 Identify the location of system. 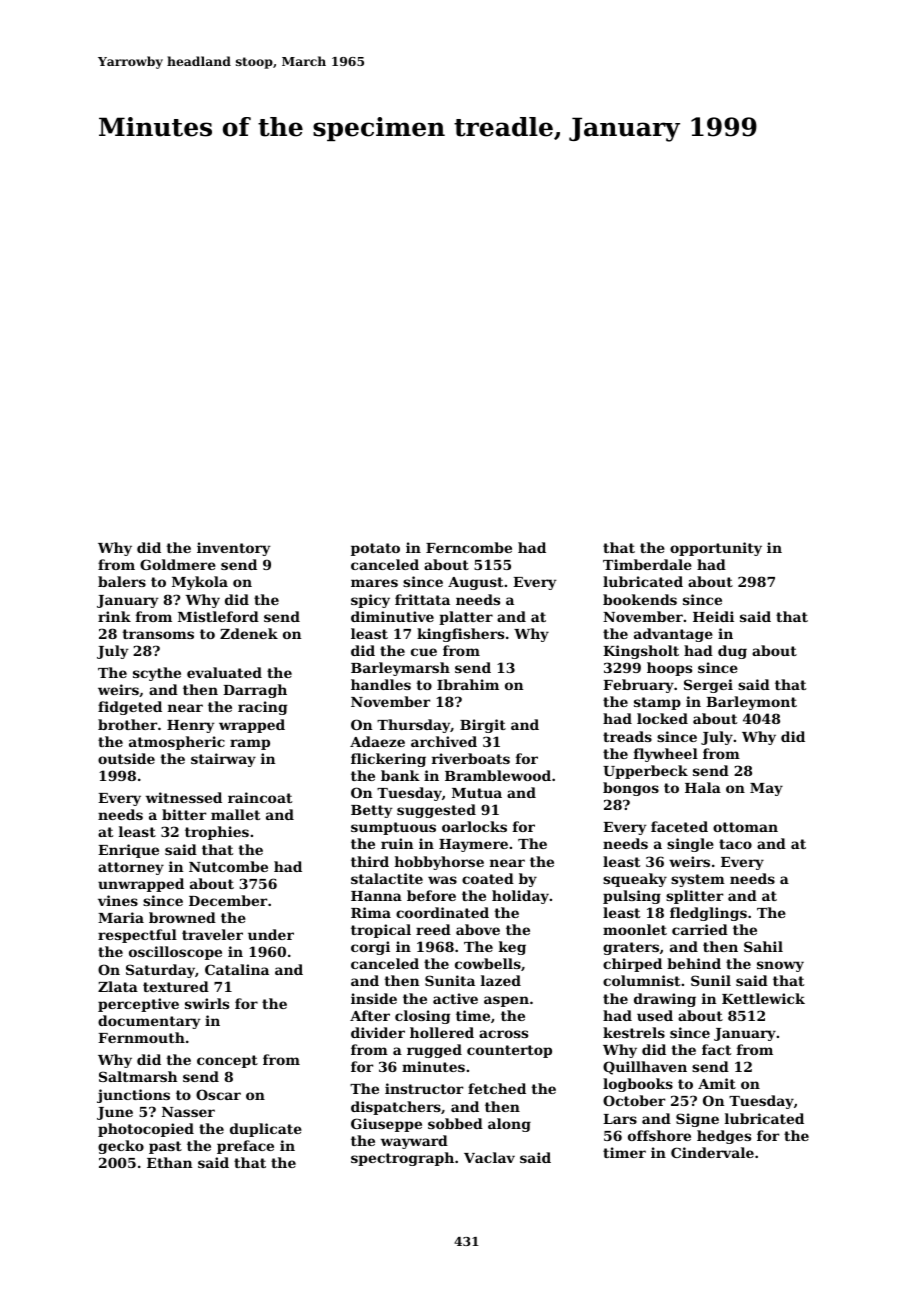
(698, 880).
